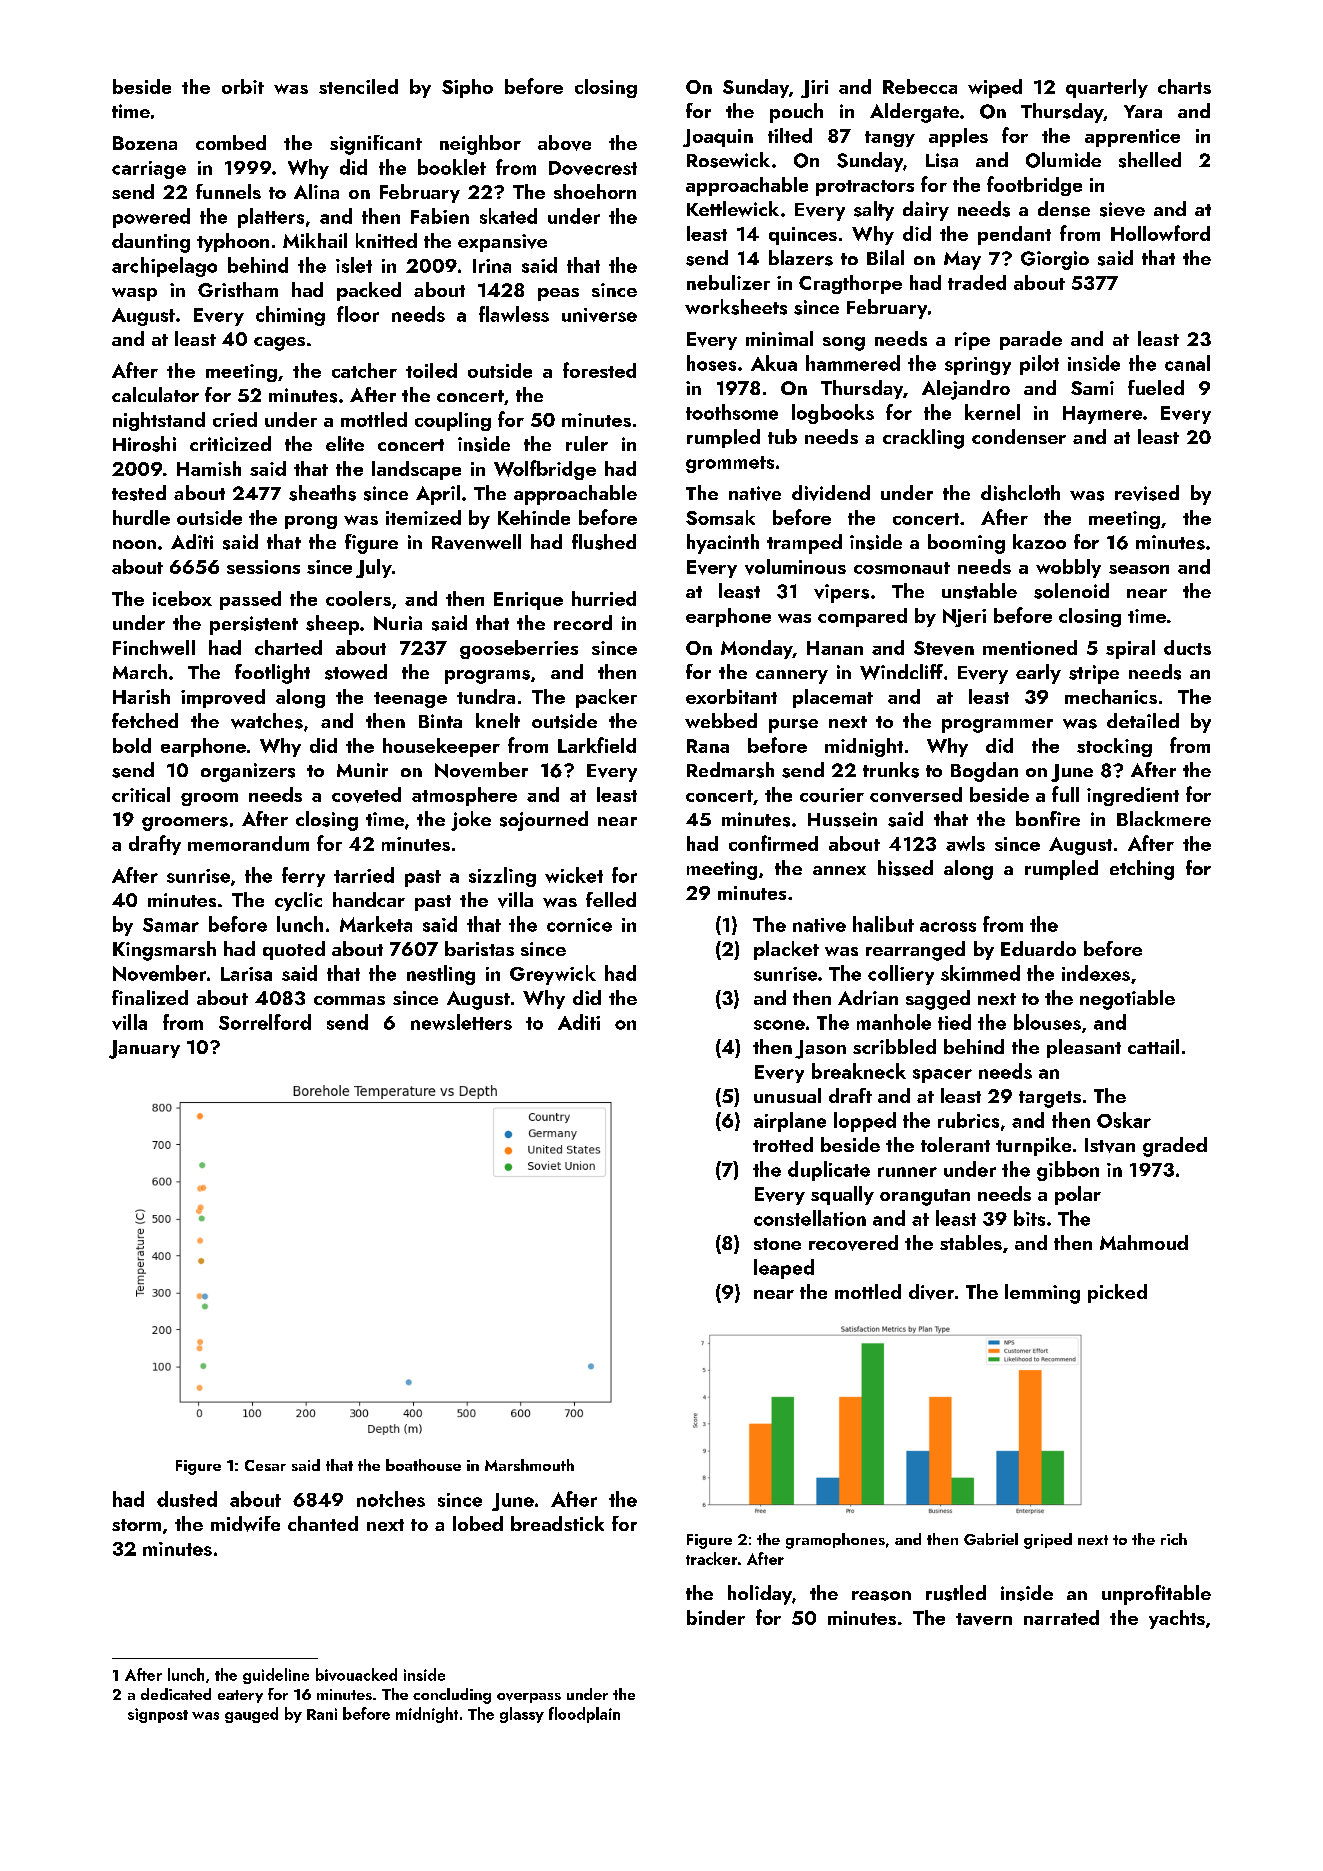 This screenshot has height=1871, width=1323. I want to click on floodplain, so click(584, 1715).
